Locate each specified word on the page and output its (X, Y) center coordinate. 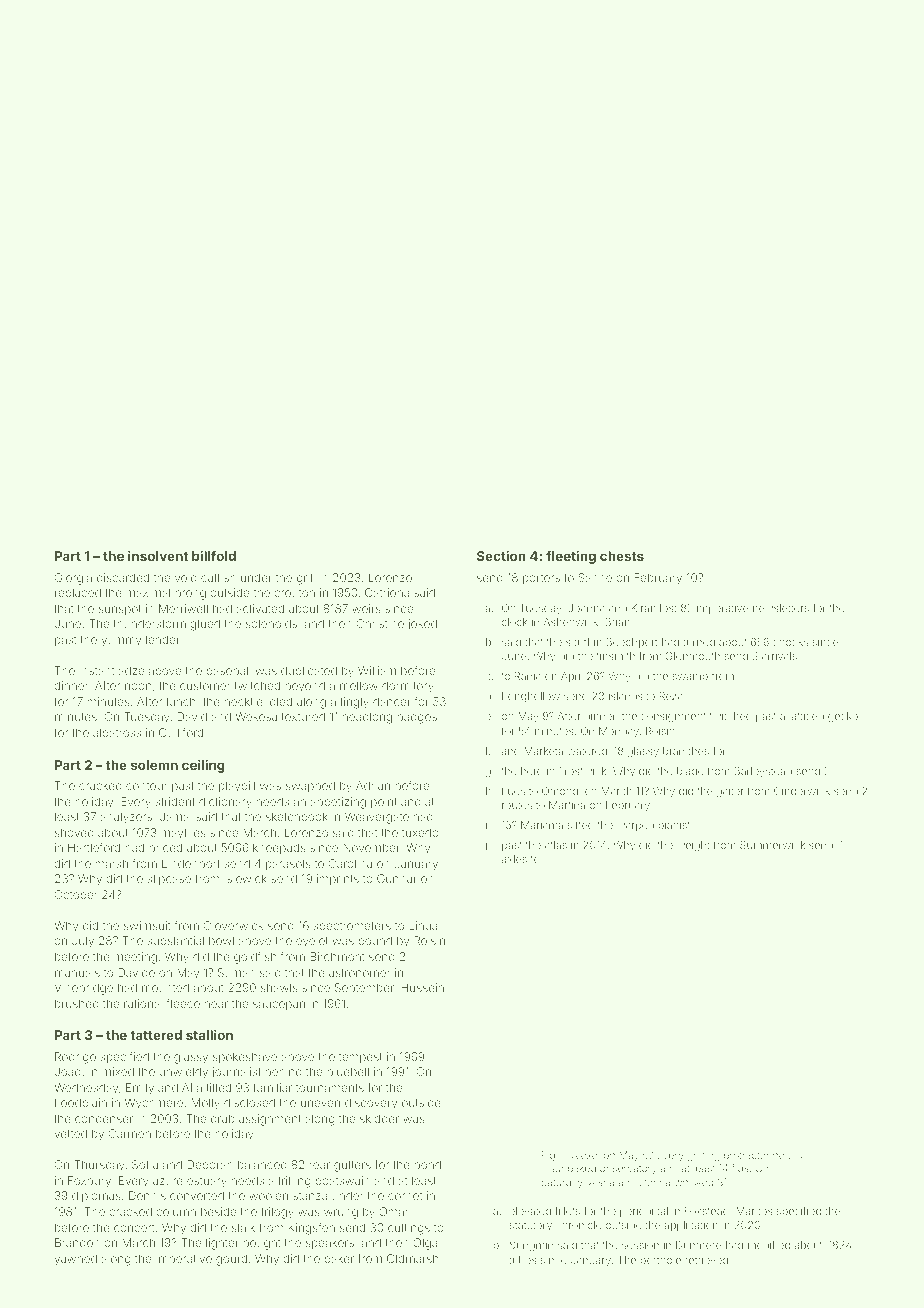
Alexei (585, 1155)
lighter (222, 1244)
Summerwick (772, 845)
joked (422, 625)
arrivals (779, 656)
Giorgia (73, 579)
